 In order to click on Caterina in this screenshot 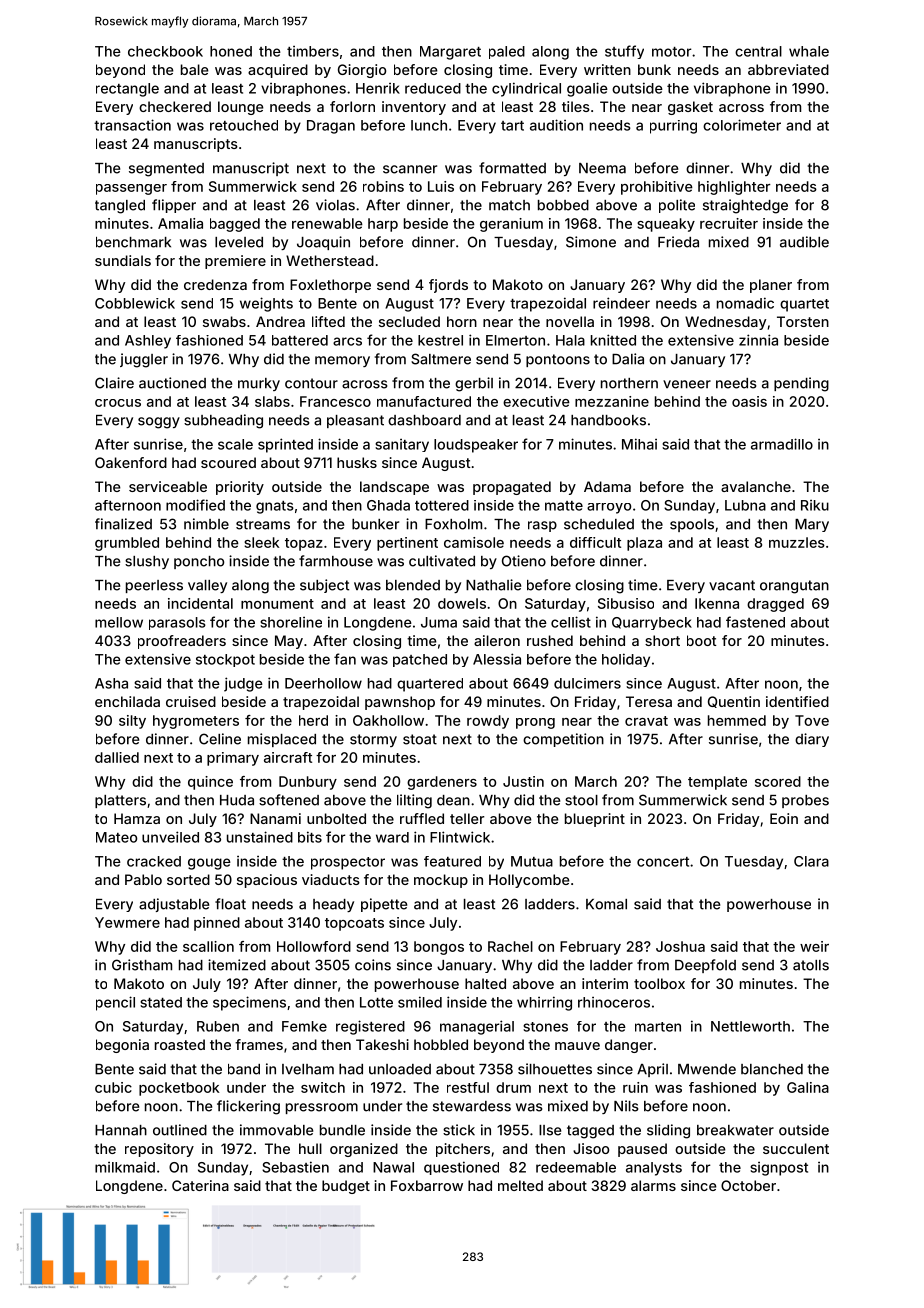, I will do `click(200, 1185)`.
